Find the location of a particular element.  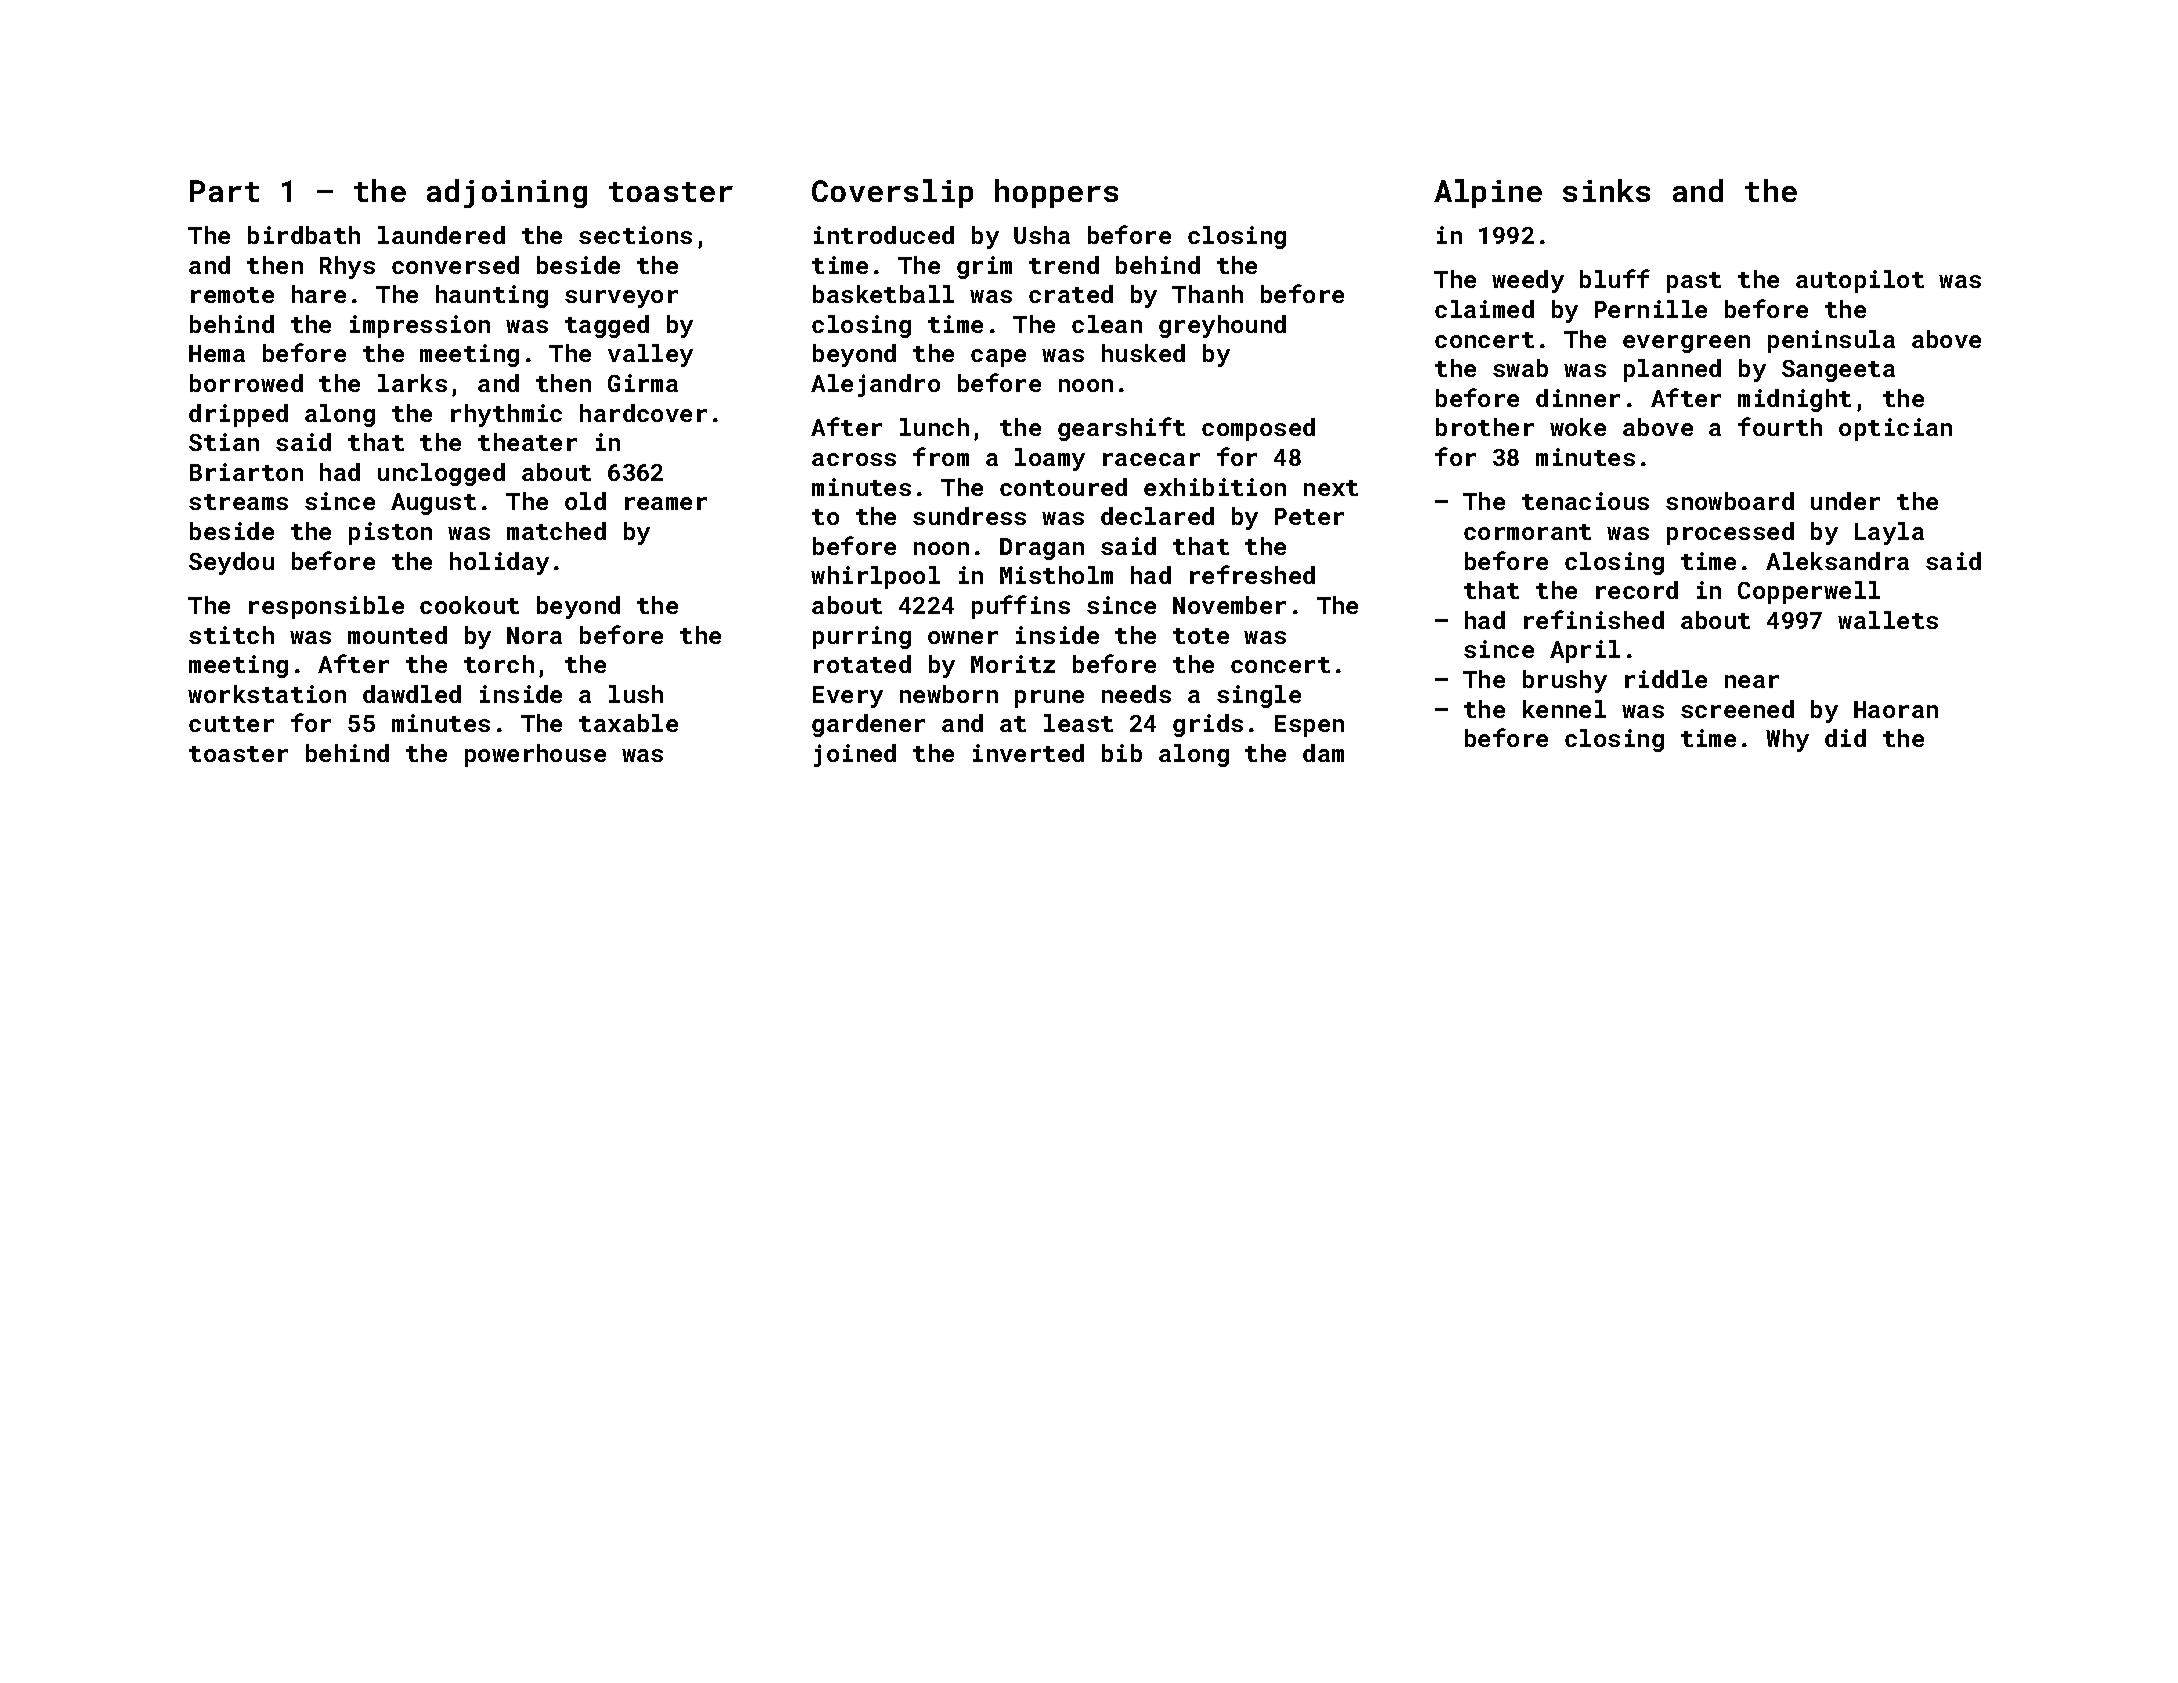

snowboard is located at coordinates (1730, 501).
